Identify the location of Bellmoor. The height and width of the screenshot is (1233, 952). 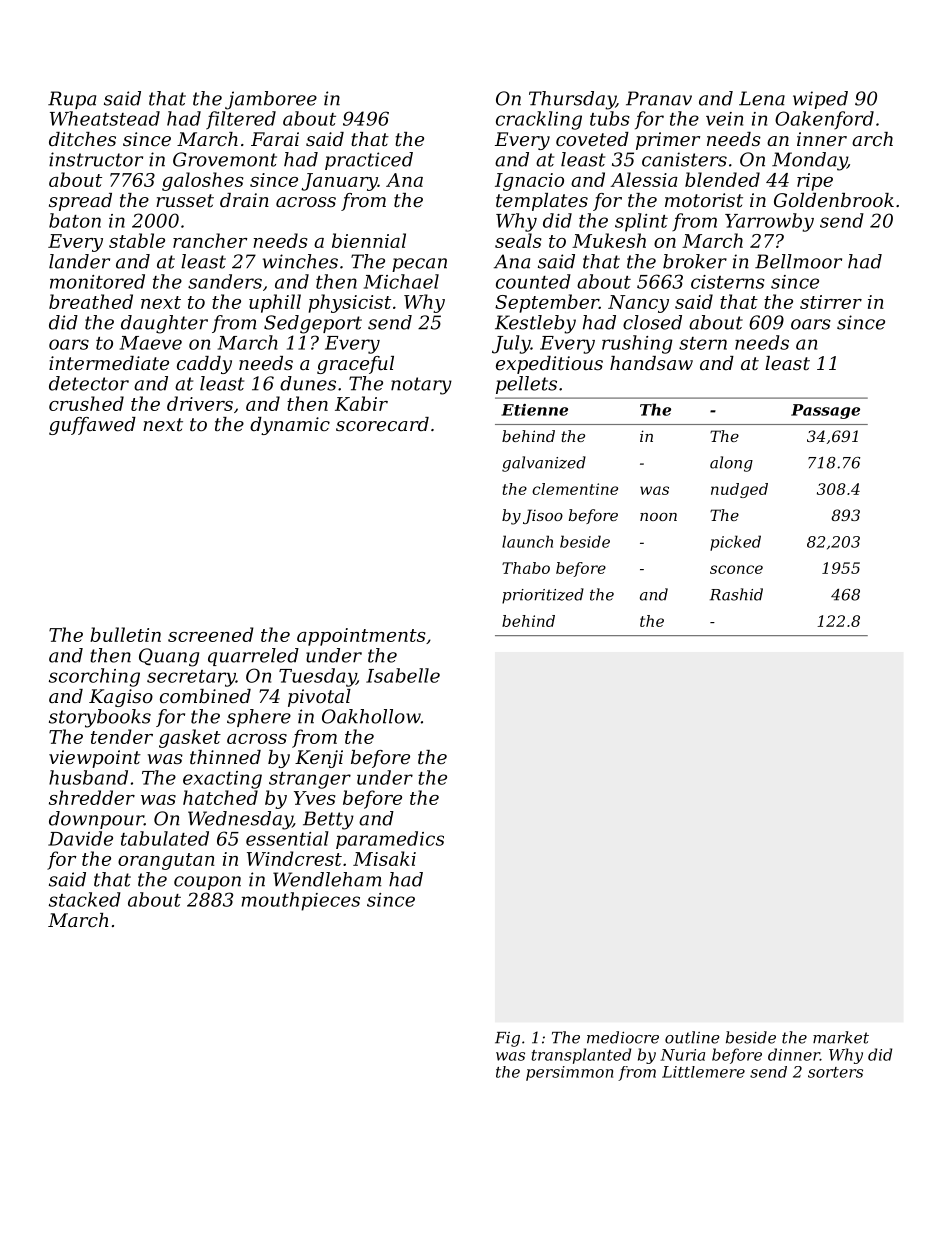
(798, 261).
